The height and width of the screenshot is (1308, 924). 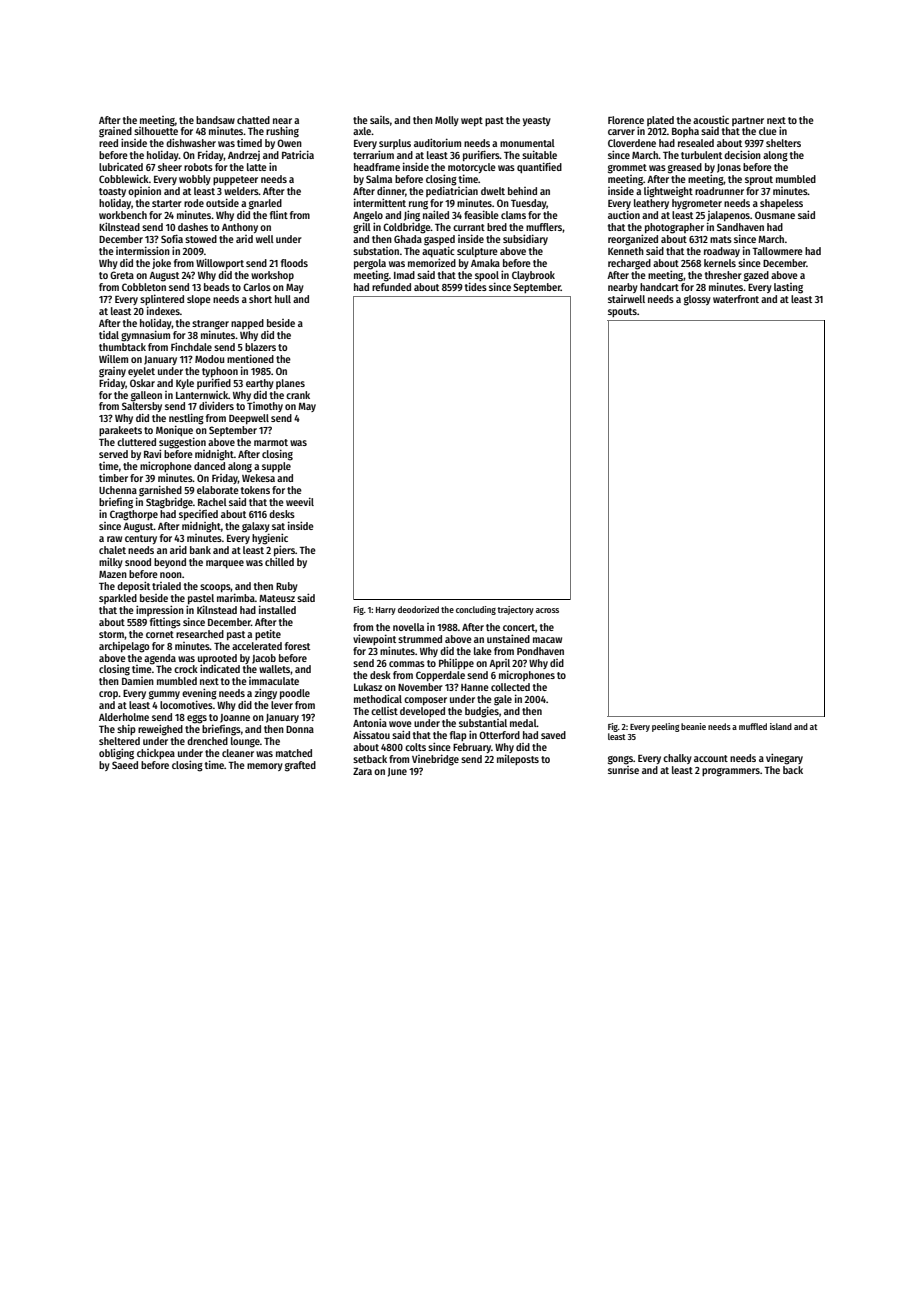 I want to click on supple, so click(x=276, y=467).
